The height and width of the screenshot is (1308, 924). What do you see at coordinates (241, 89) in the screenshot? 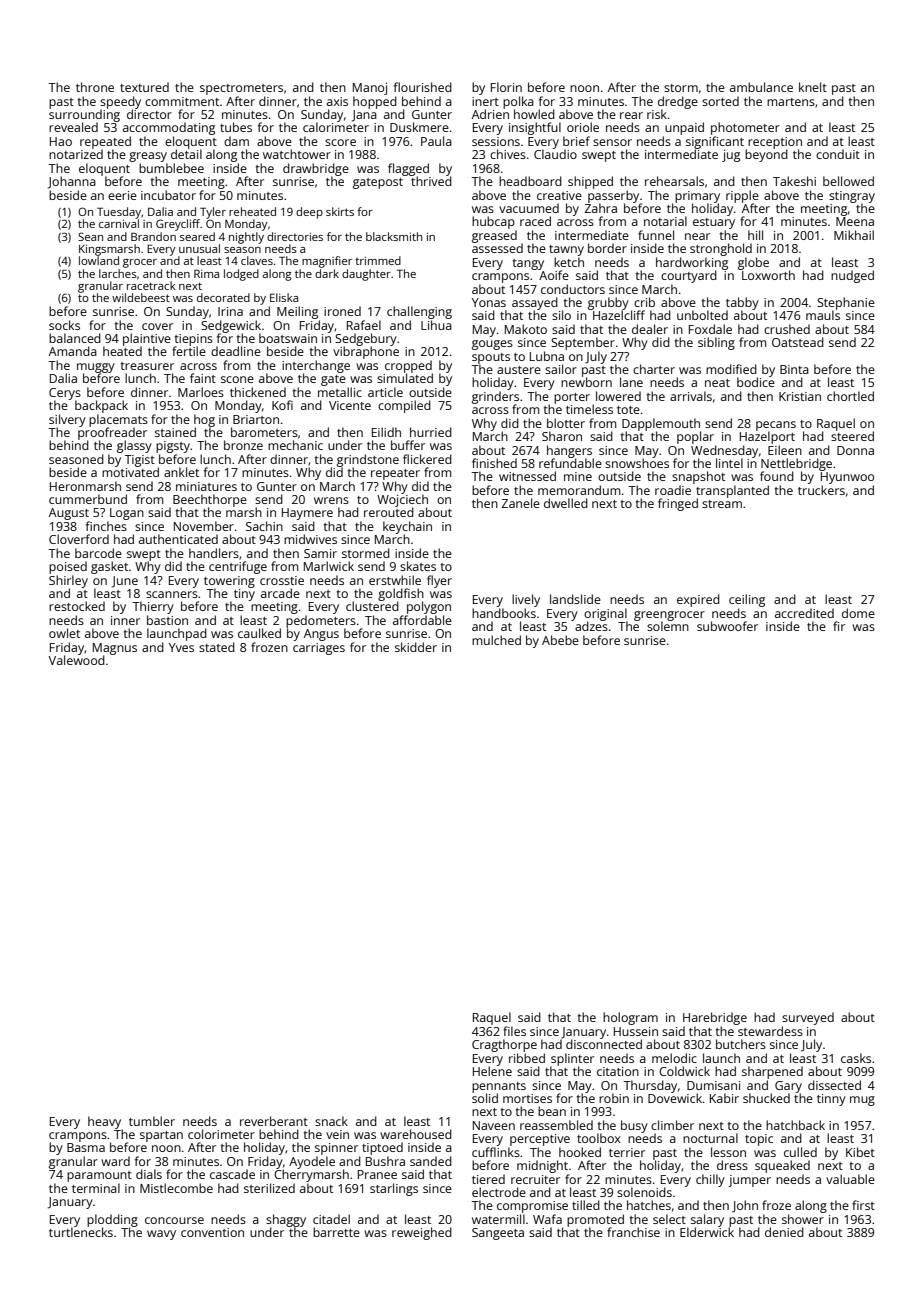
I see `spectrometers` at bounding box center [241, 89].
